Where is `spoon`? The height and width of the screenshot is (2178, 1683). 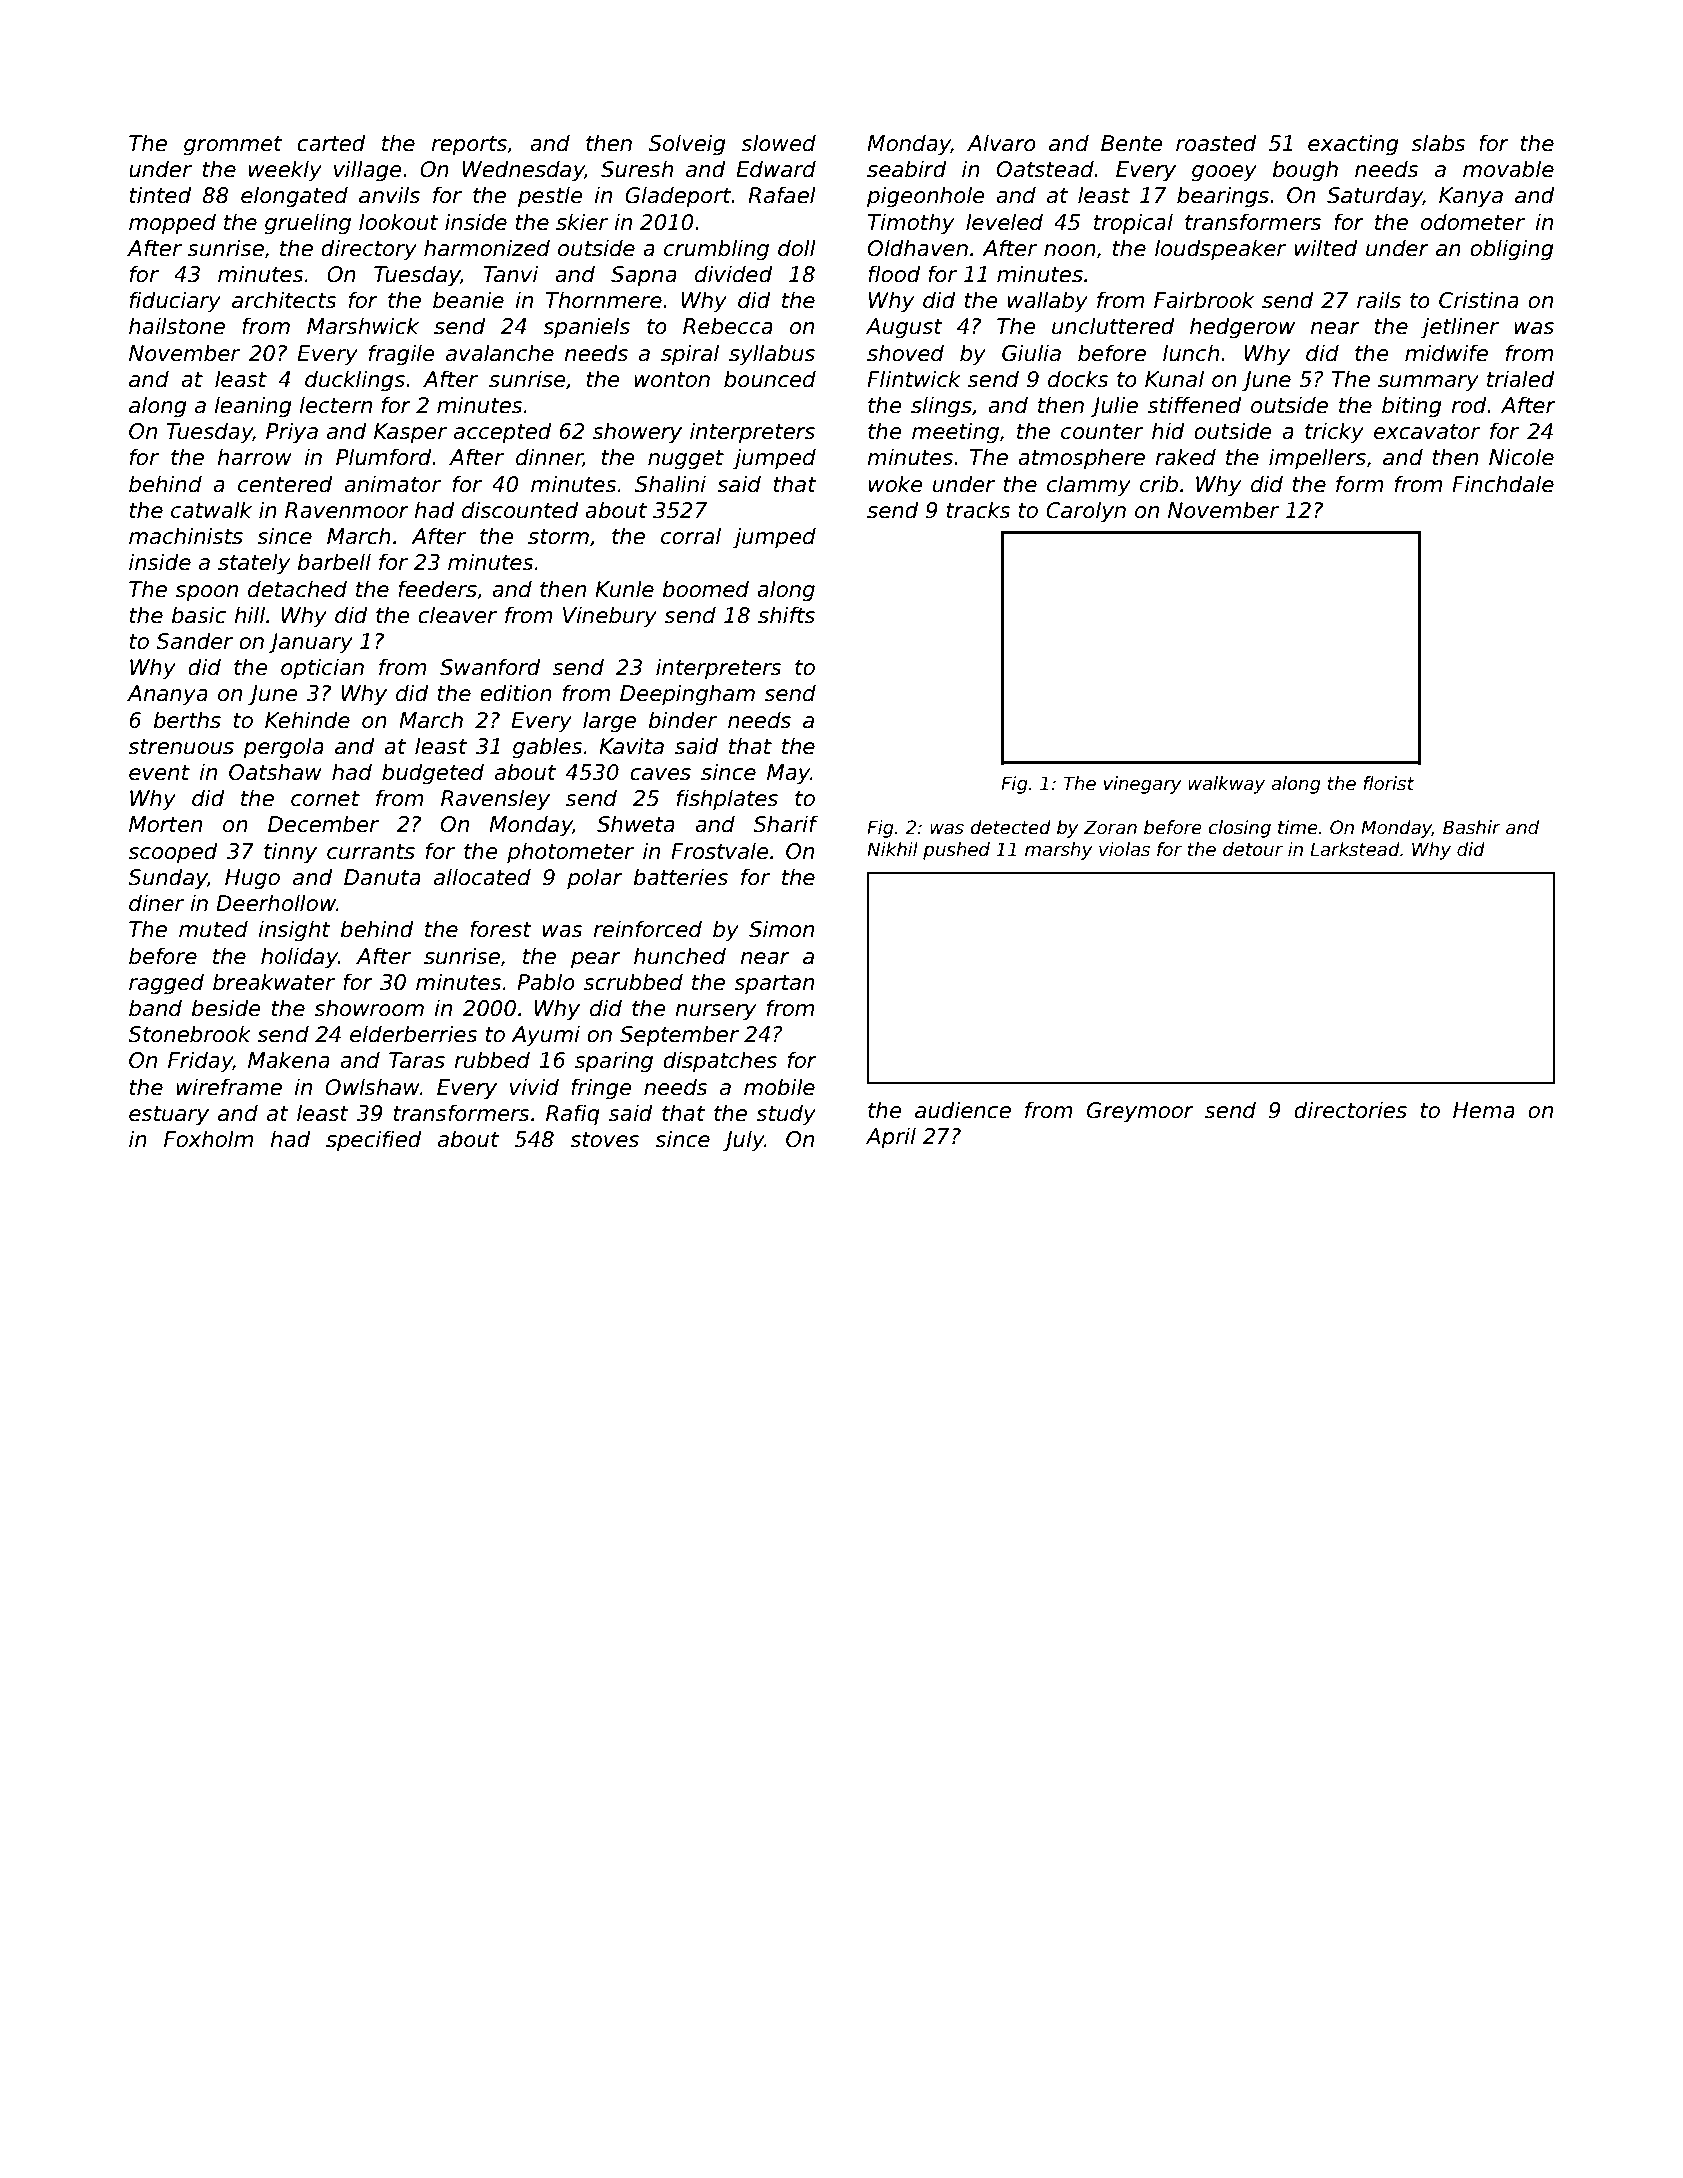 spoon is located at coordinates (206, 593).
